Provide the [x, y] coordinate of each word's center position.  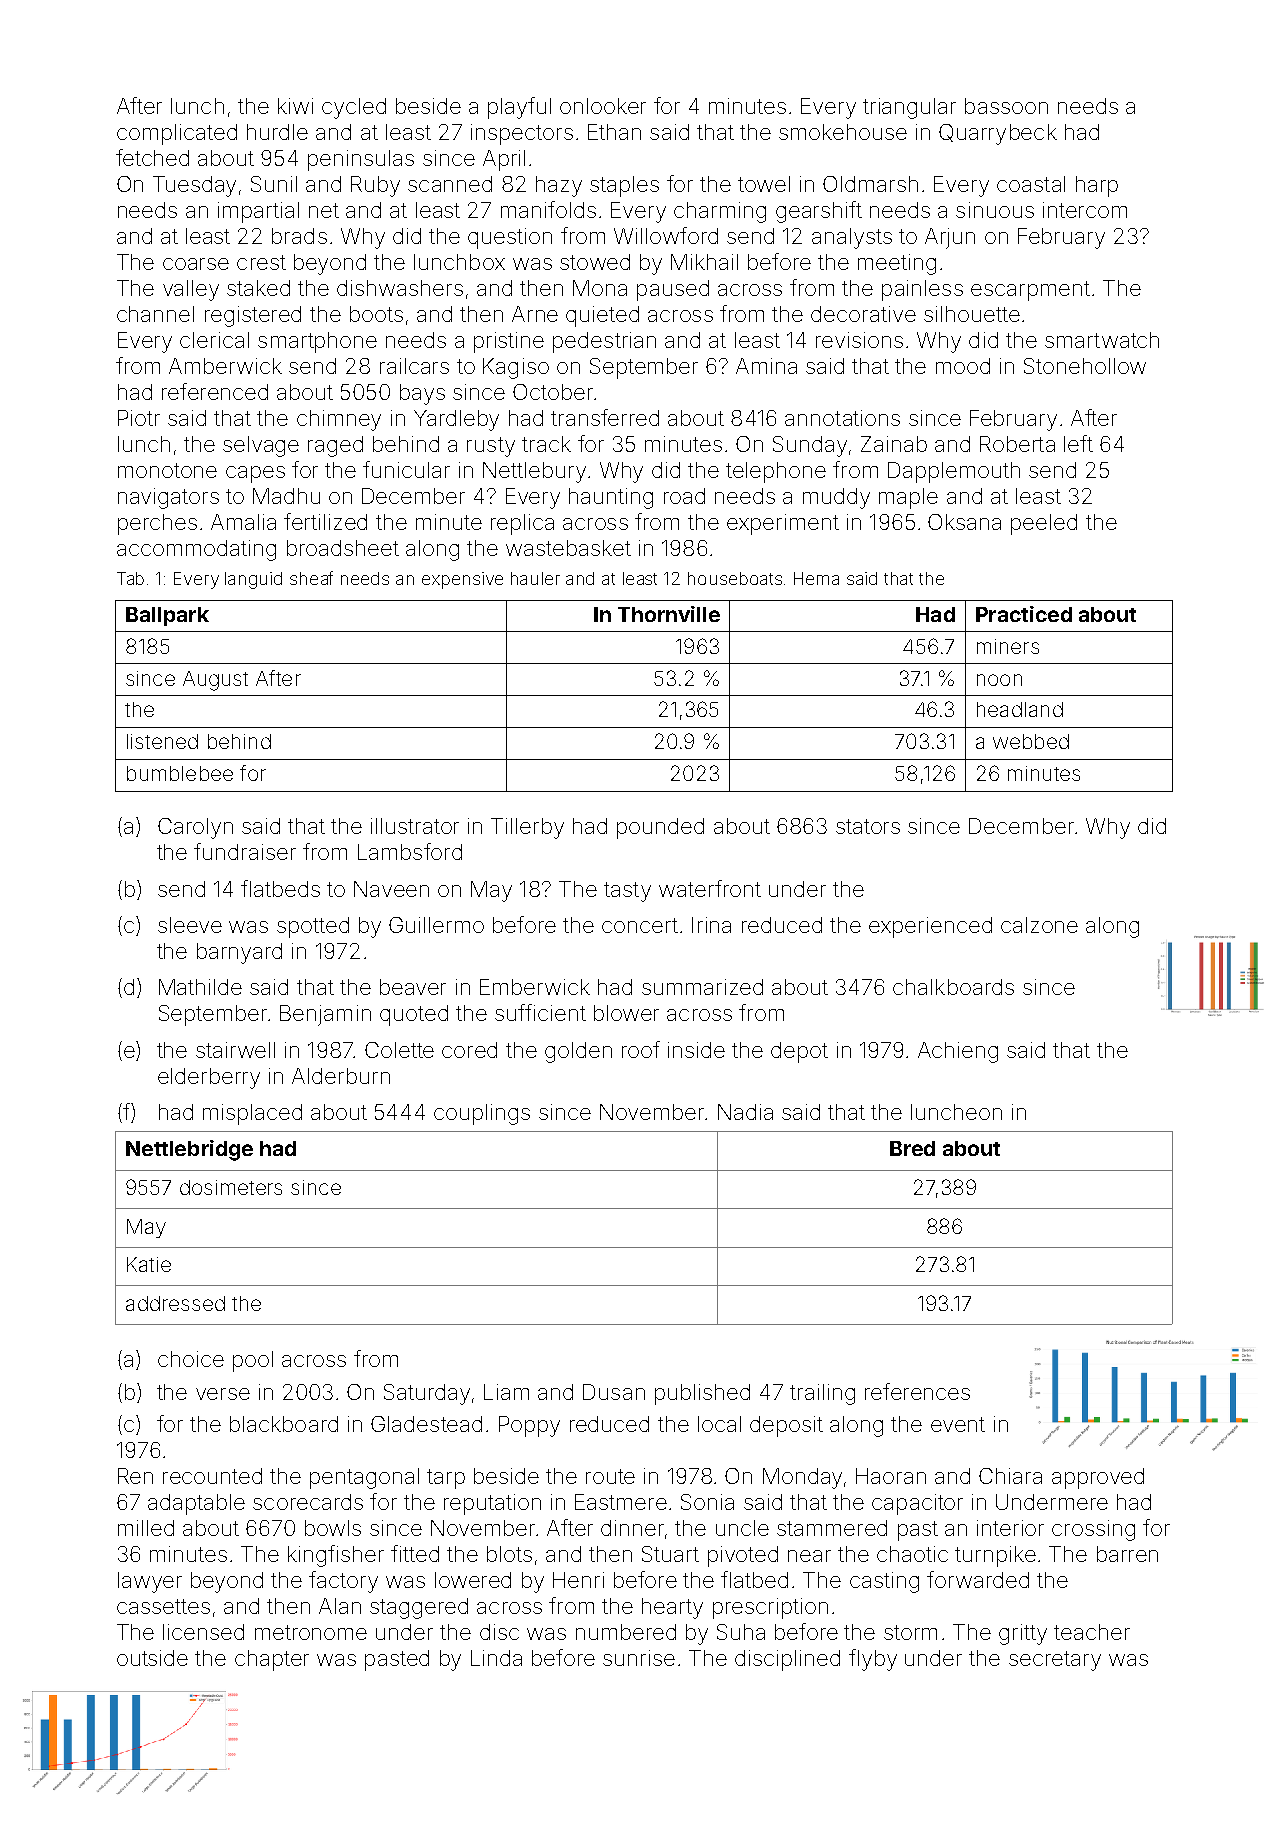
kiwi [295, 106]
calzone [1039, 925]
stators [868, 826]
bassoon [1006, 106]
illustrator [415, 826]
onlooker [603, 106]
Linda [496, 1658]
